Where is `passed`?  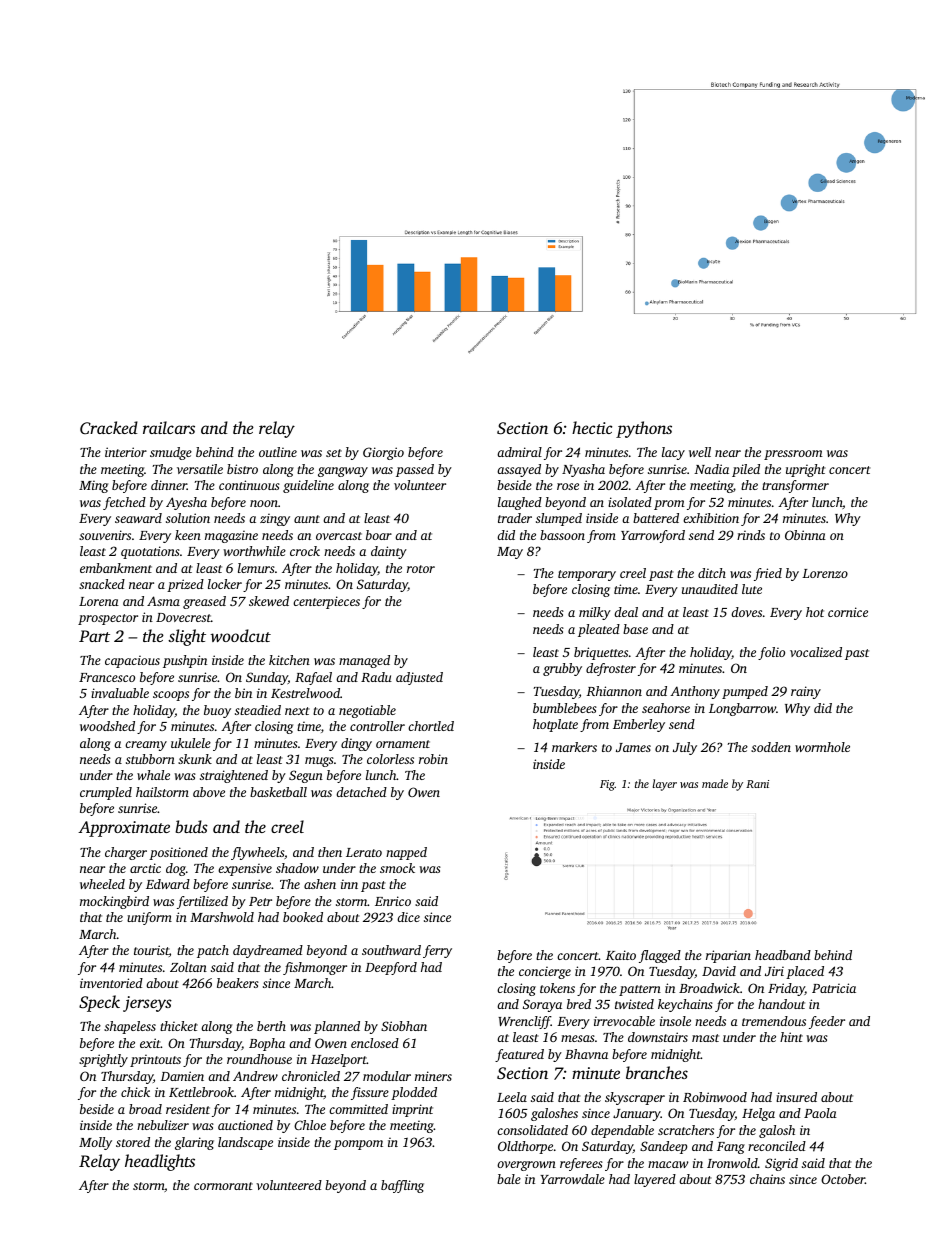 passed is located at coordinates (415, 470).
